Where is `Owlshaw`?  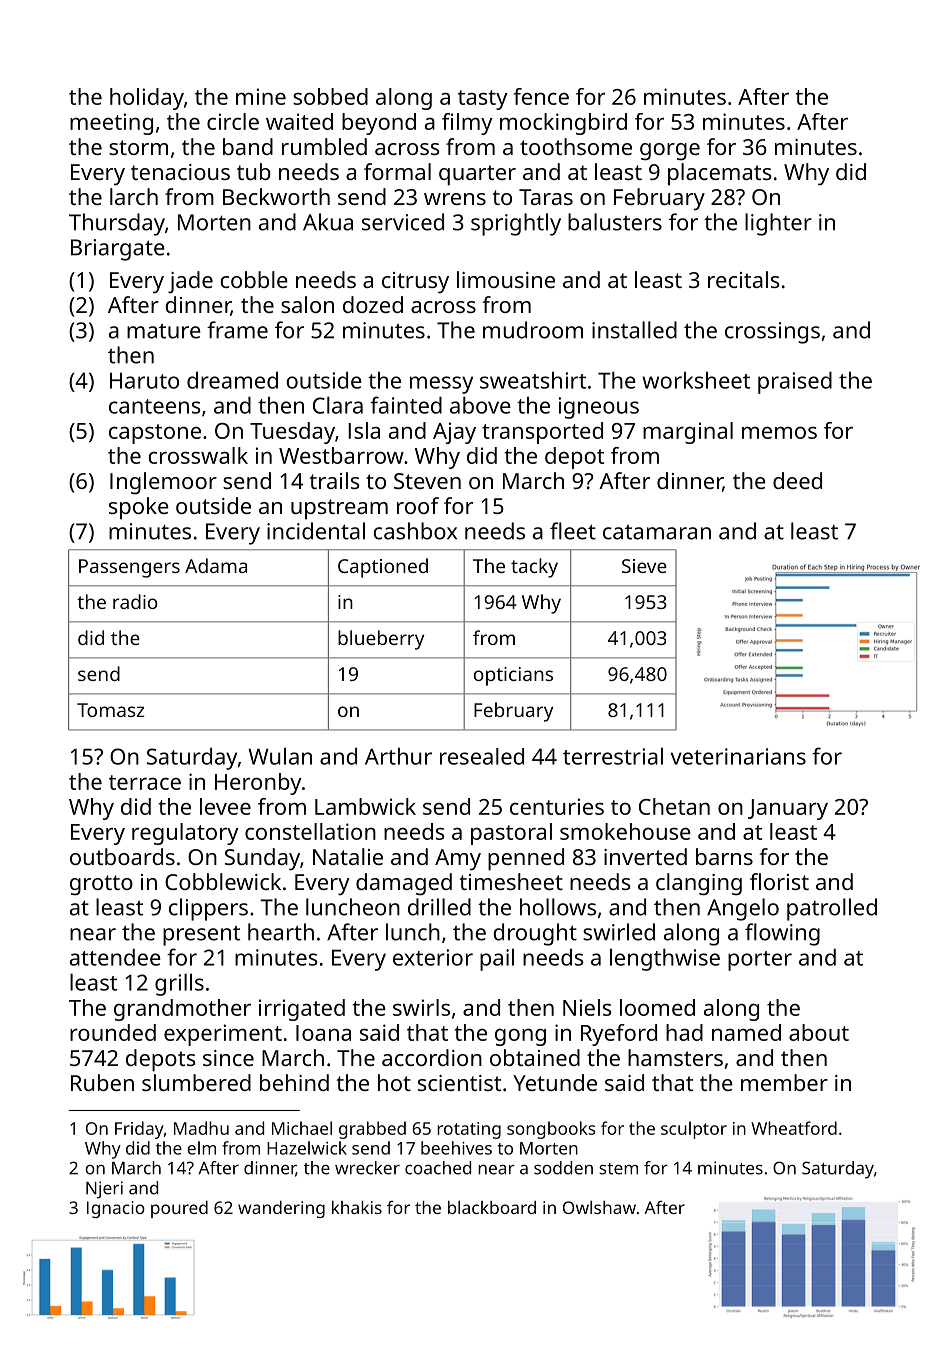
Owlshaw is located at coordinates (599, 1207).
